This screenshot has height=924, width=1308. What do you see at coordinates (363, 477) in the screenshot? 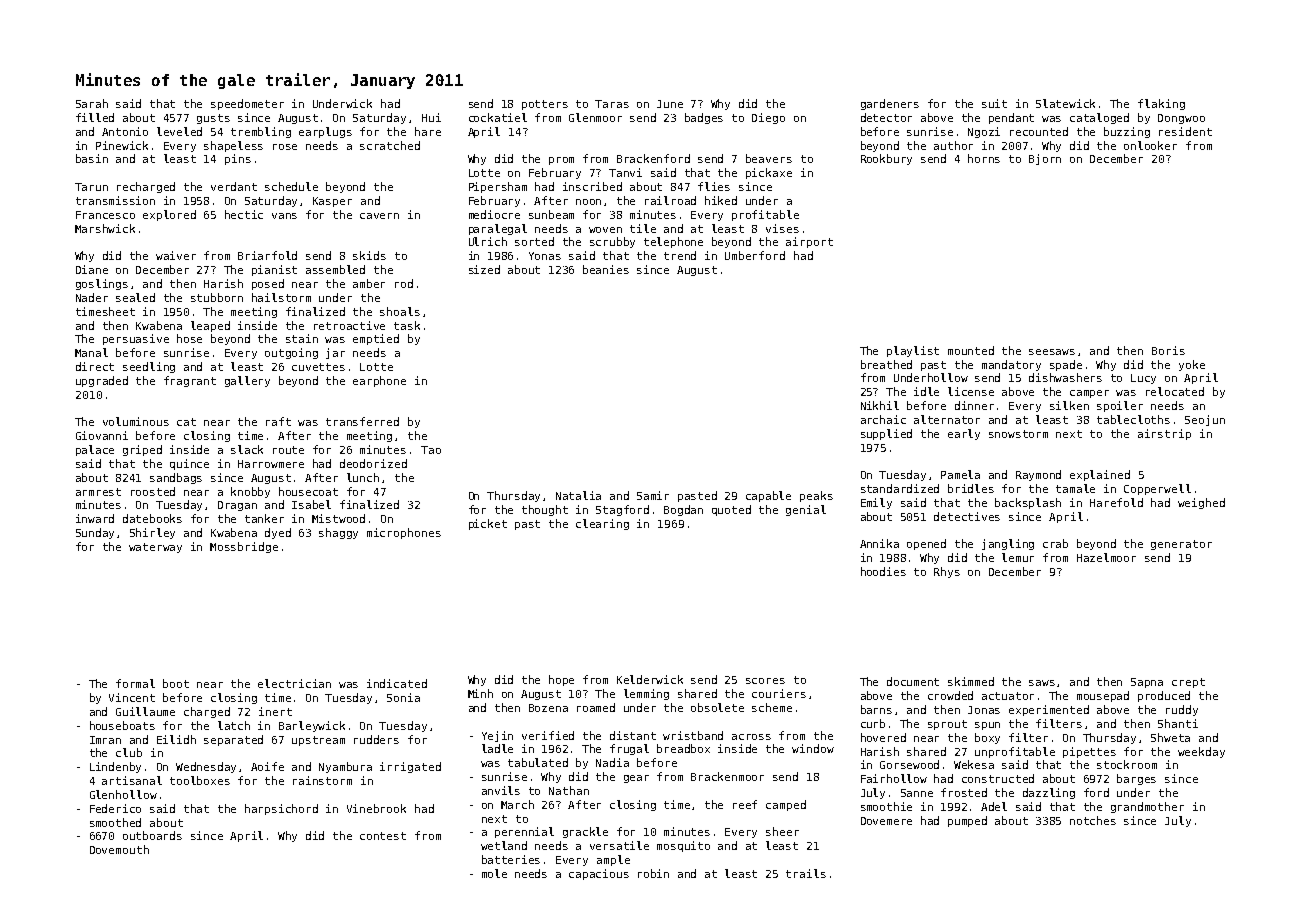
I see `lunch` at bounding box center [363, 477].
